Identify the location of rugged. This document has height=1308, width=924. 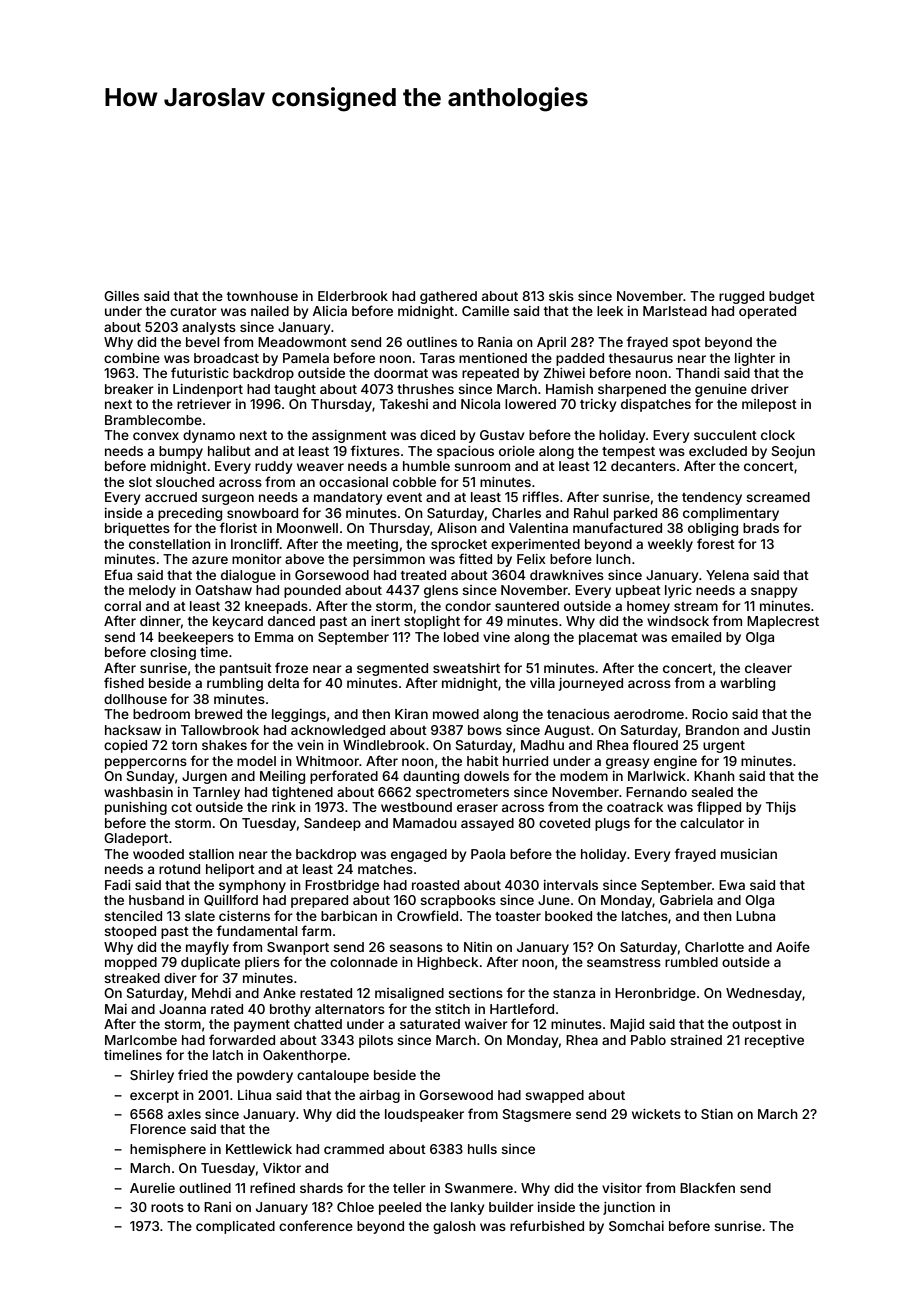
(741, 297).
